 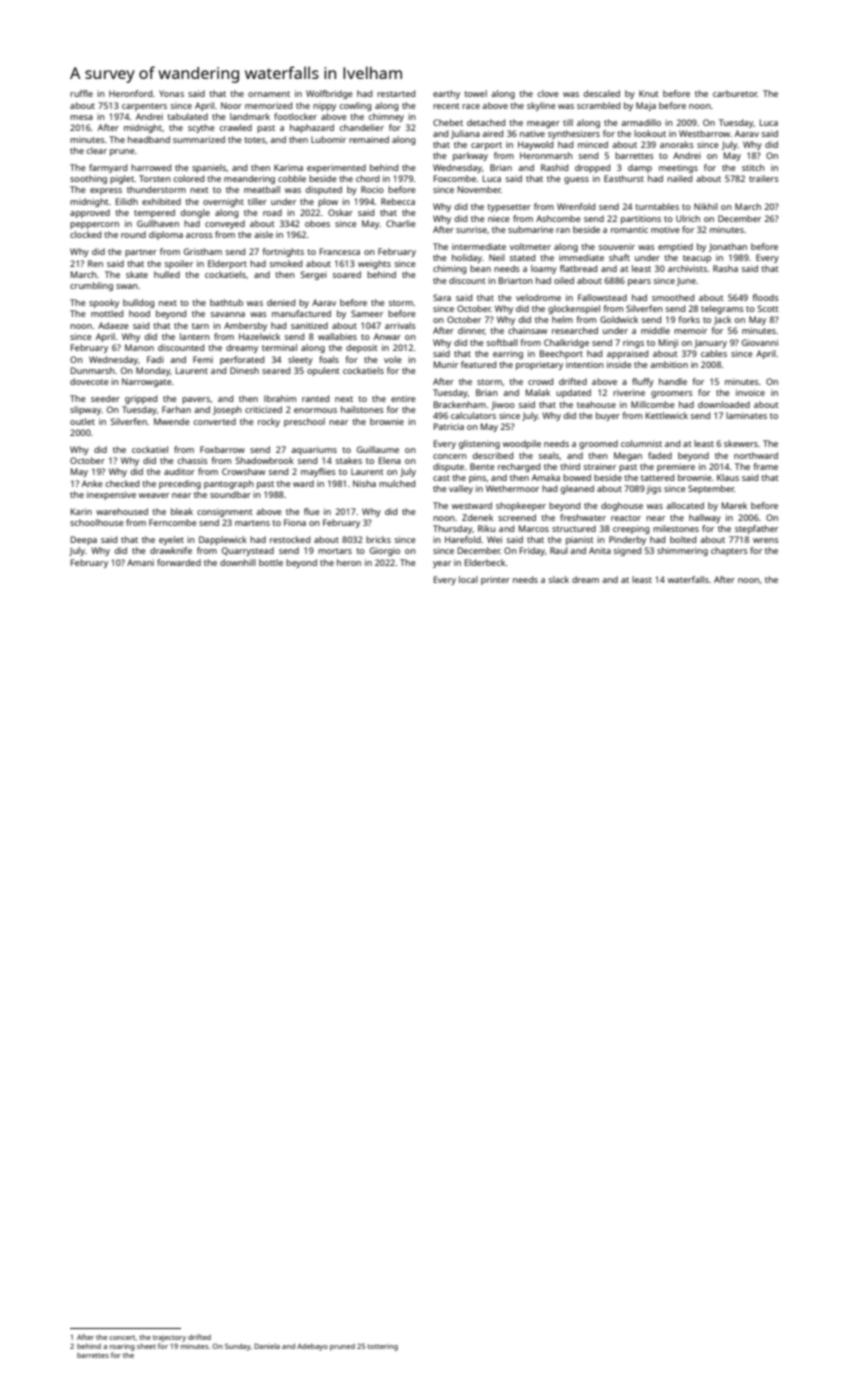 I want to click on mesa, so click(x=81, y=117).
